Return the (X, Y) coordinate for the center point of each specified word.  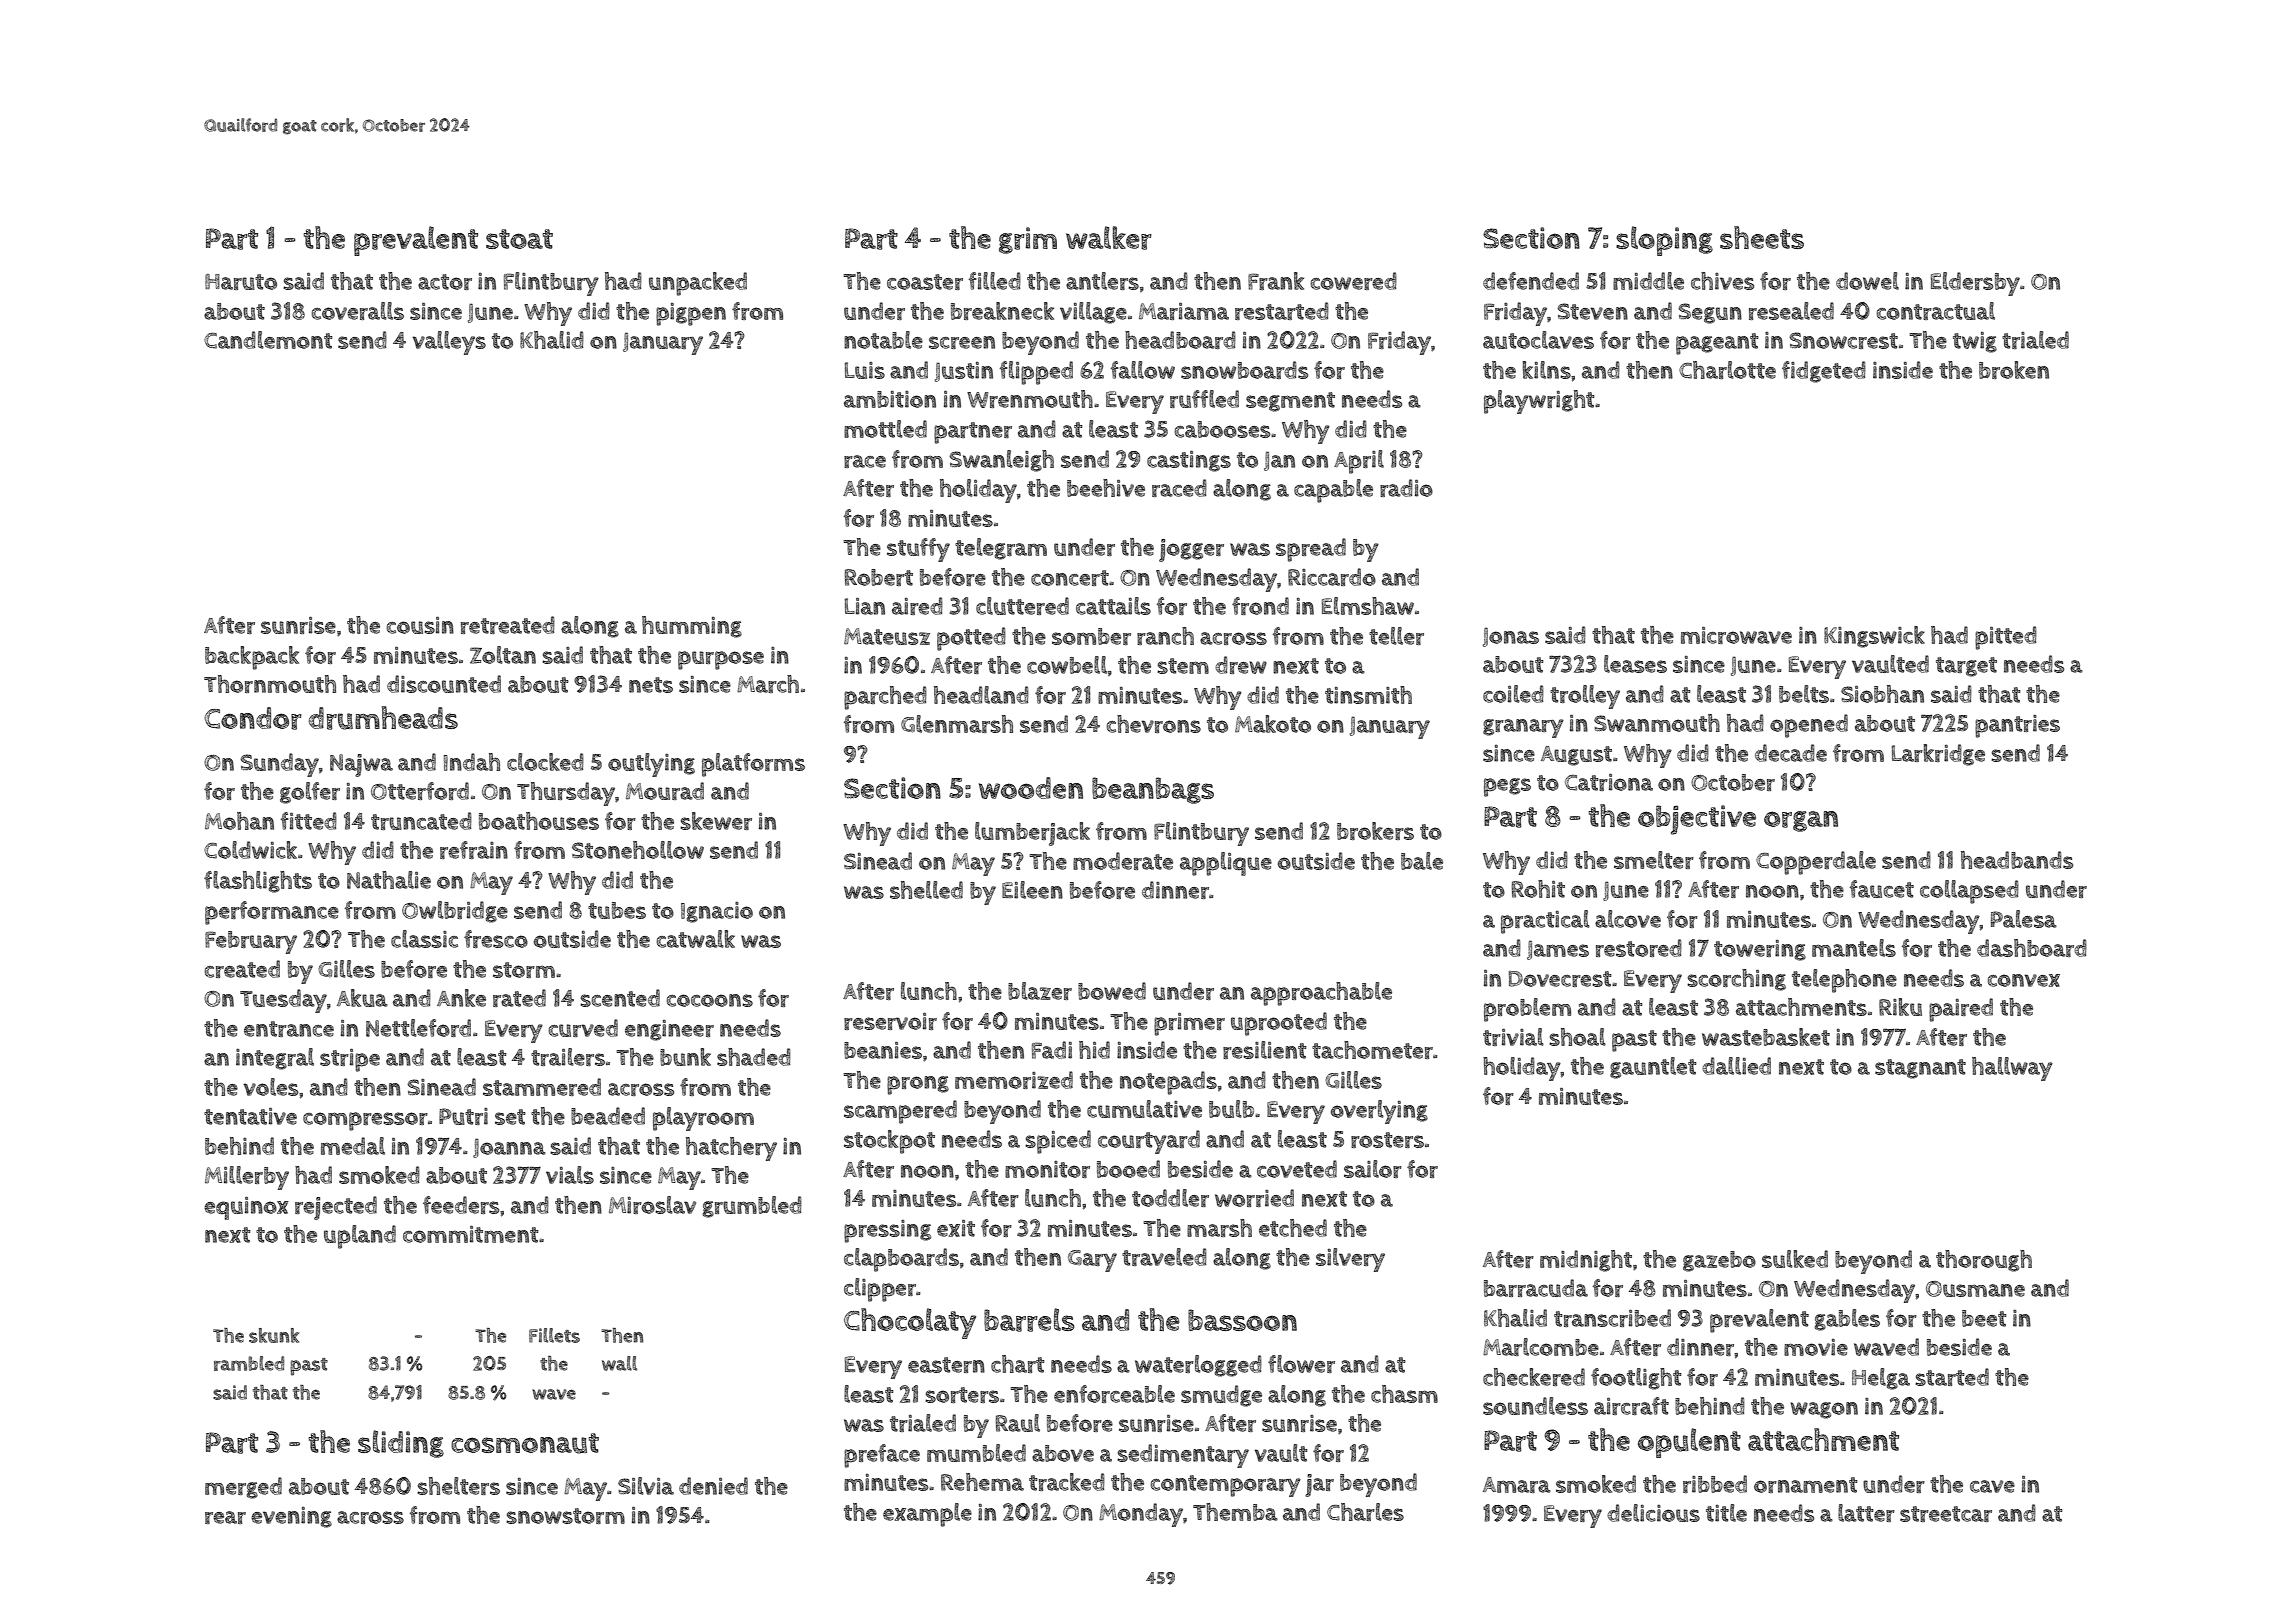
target (1966, 667)
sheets (1762, 237)
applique (1226, 864)
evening (291, 1517)
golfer (310, 793)
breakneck (1002, 311)
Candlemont (268, 340)
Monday (1141, 1515)
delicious (1653, 1513)
